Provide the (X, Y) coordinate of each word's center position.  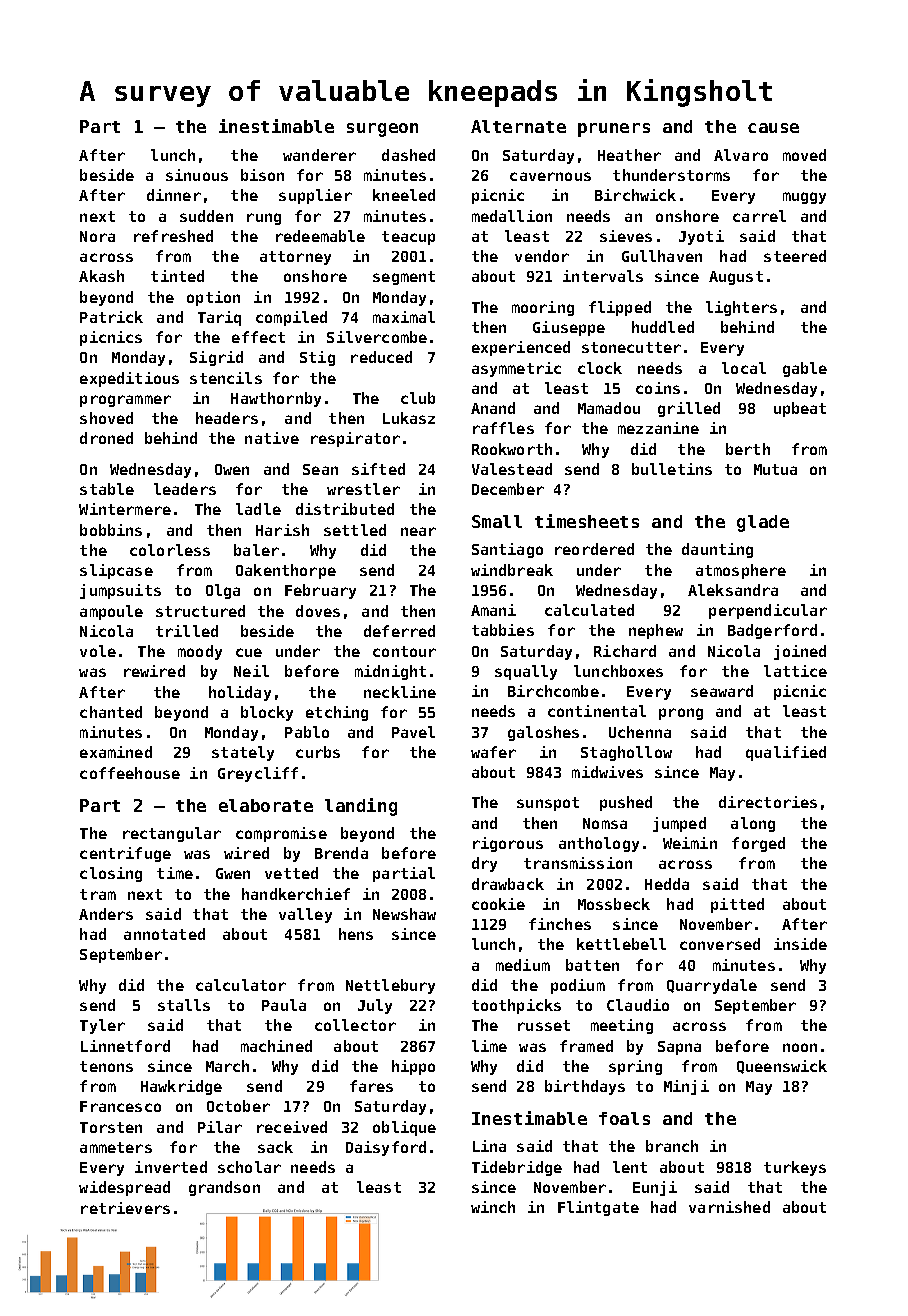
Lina (489, 1146)
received (292, 1127)
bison (262, 175)
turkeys (795, 1168)
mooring (543, 308)
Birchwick (635, 195)
